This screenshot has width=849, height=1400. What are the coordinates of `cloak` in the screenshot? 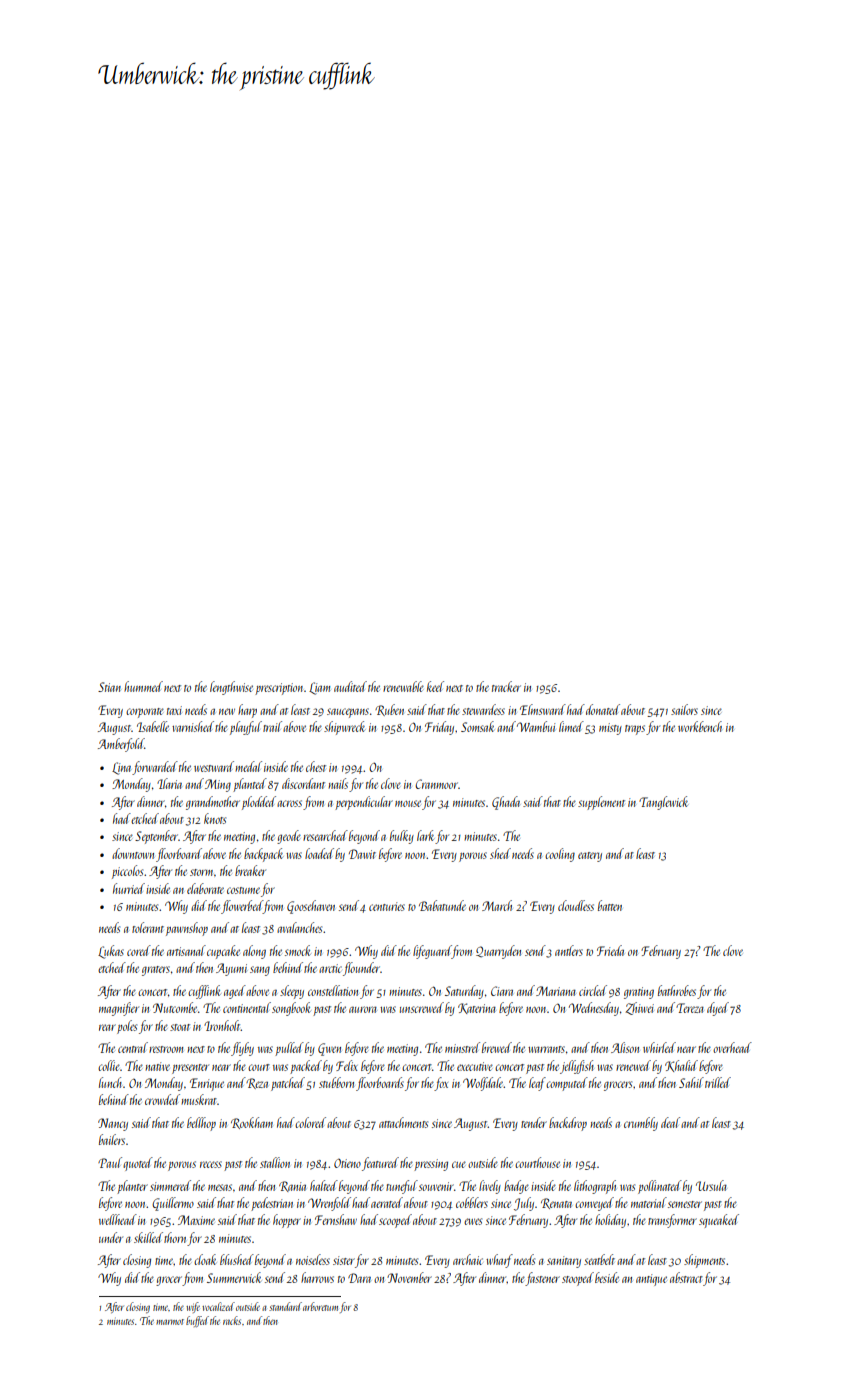 It's located at (205, 1259).
